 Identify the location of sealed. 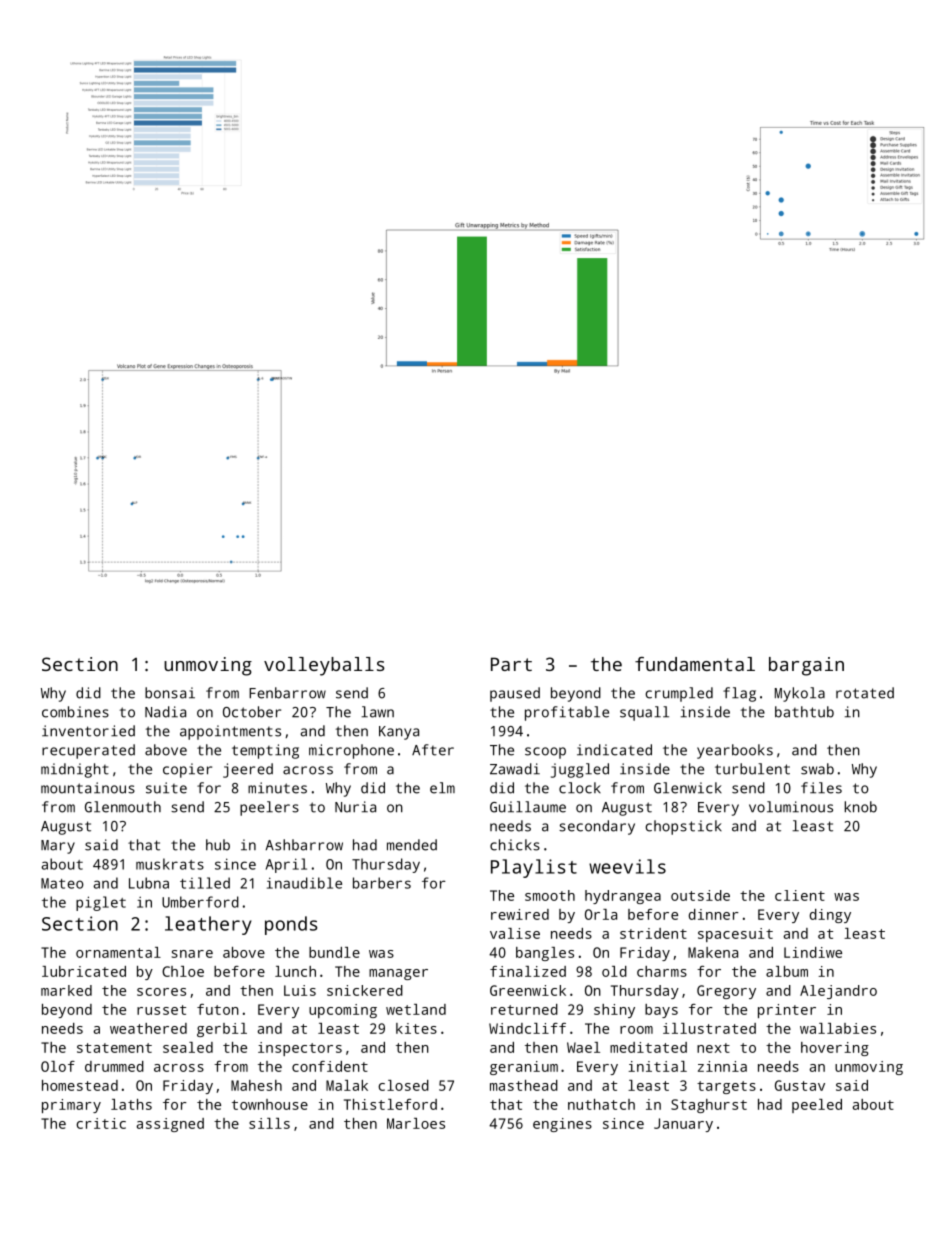
(188, 1047).
